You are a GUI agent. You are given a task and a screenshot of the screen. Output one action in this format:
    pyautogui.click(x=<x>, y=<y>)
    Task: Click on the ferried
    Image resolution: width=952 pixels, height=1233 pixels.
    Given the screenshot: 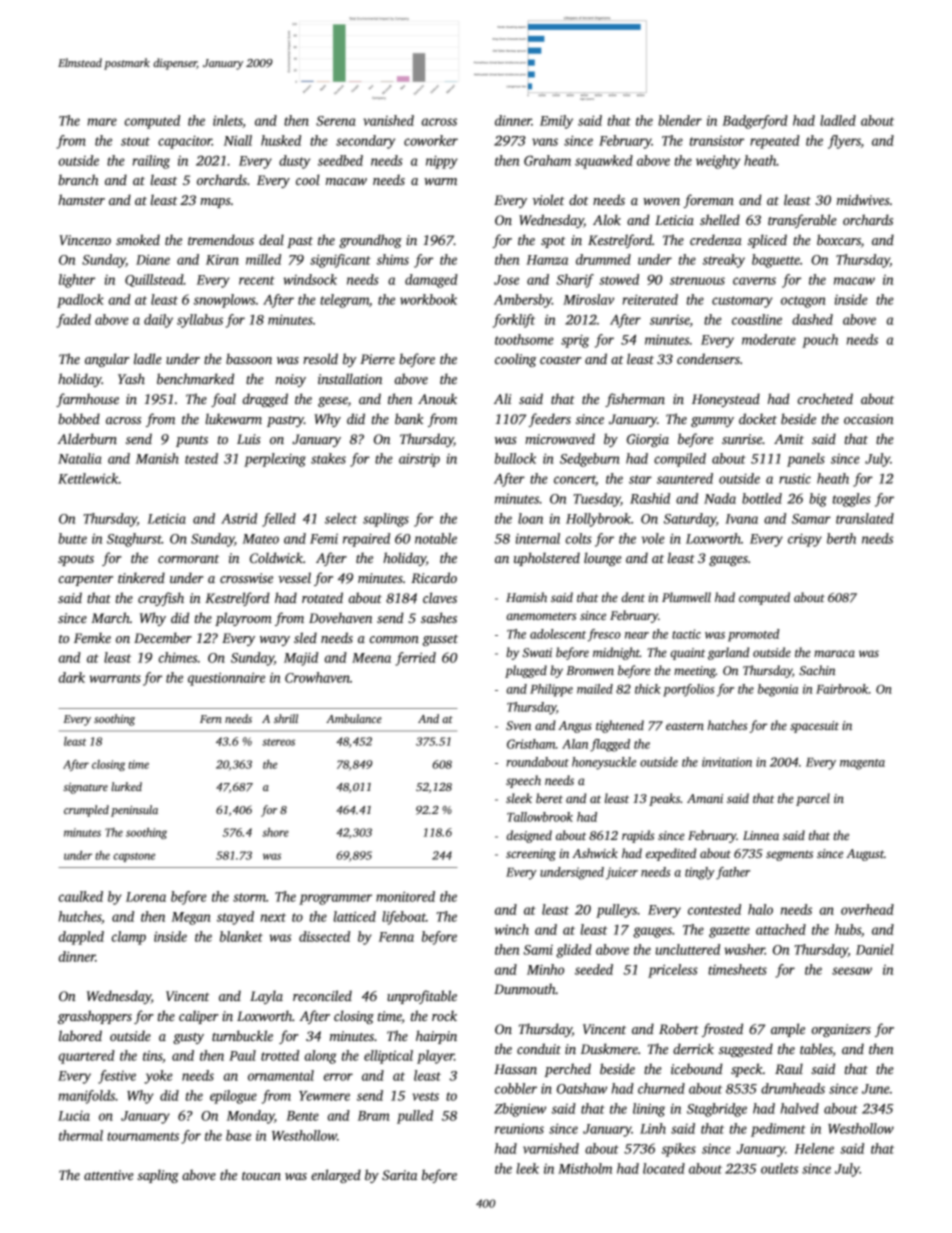 What is the action you would take?
    pyautogui.click(x=415, y=659)
